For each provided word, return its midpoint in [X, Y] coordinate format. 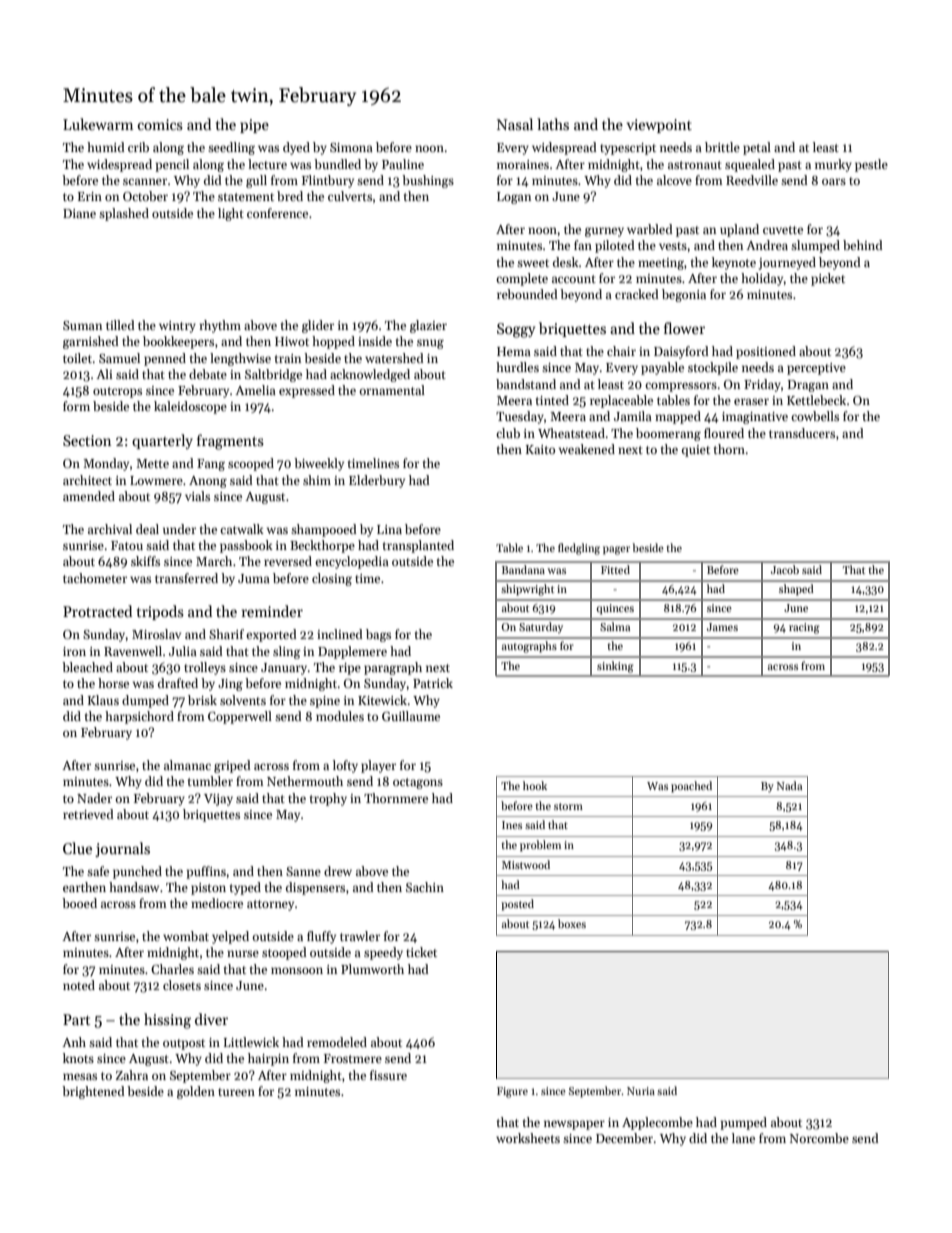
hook [535, 785]
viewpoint [659, 126]
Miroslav [156, 634]
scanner [145, 181]
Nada [789, 785]
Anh [74, 1042]
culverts [350, 196]
